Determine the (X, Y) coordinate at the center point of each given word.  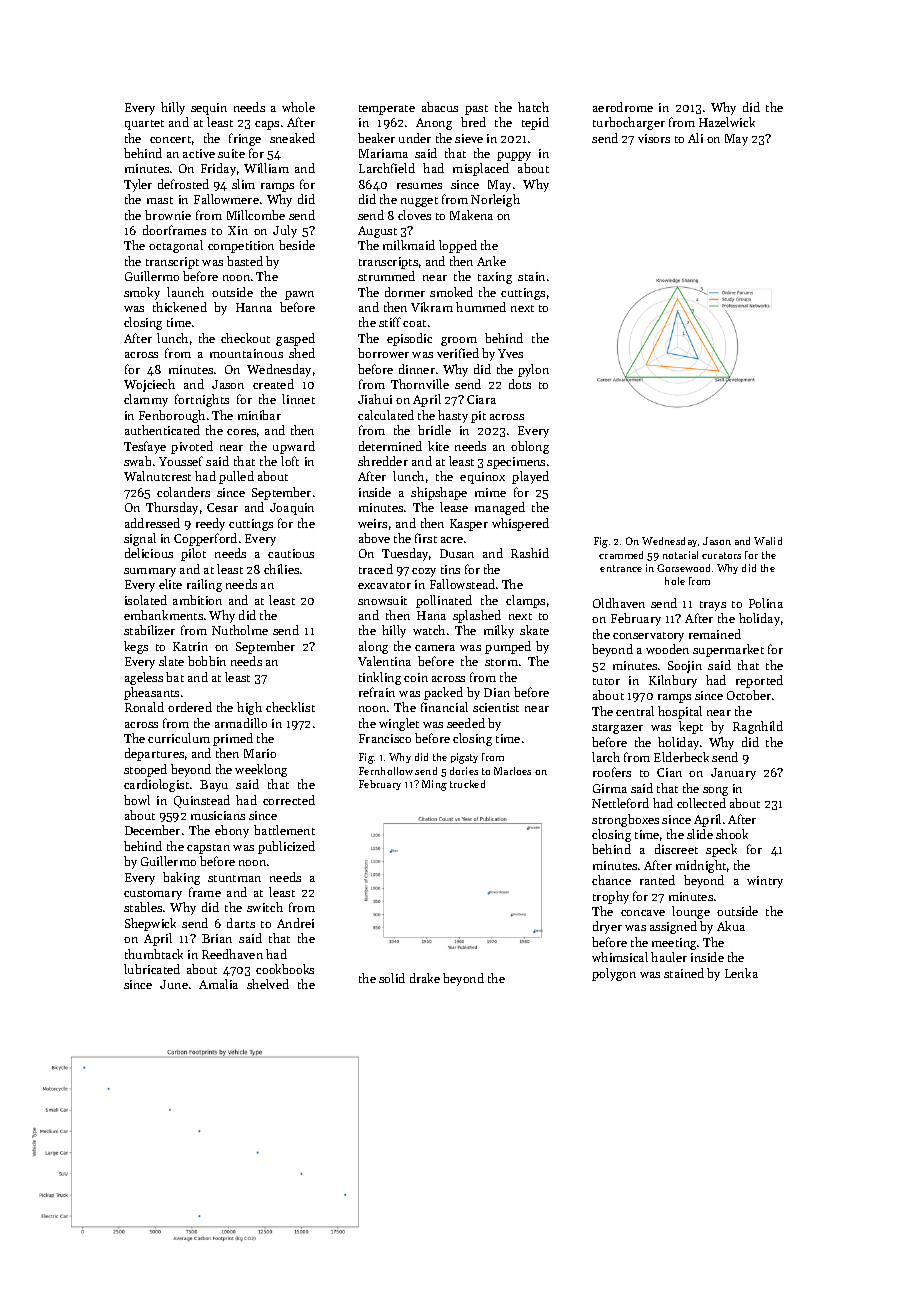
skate (534, 630)
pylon (533, 370)
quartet (144, 125)
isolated (146, 600)
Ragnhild (758, 727)
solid (392, 978)
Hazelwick (727, 122)
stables (143, 907)
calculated (386, 415)
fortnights (202, 400)
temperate (387, 110)
